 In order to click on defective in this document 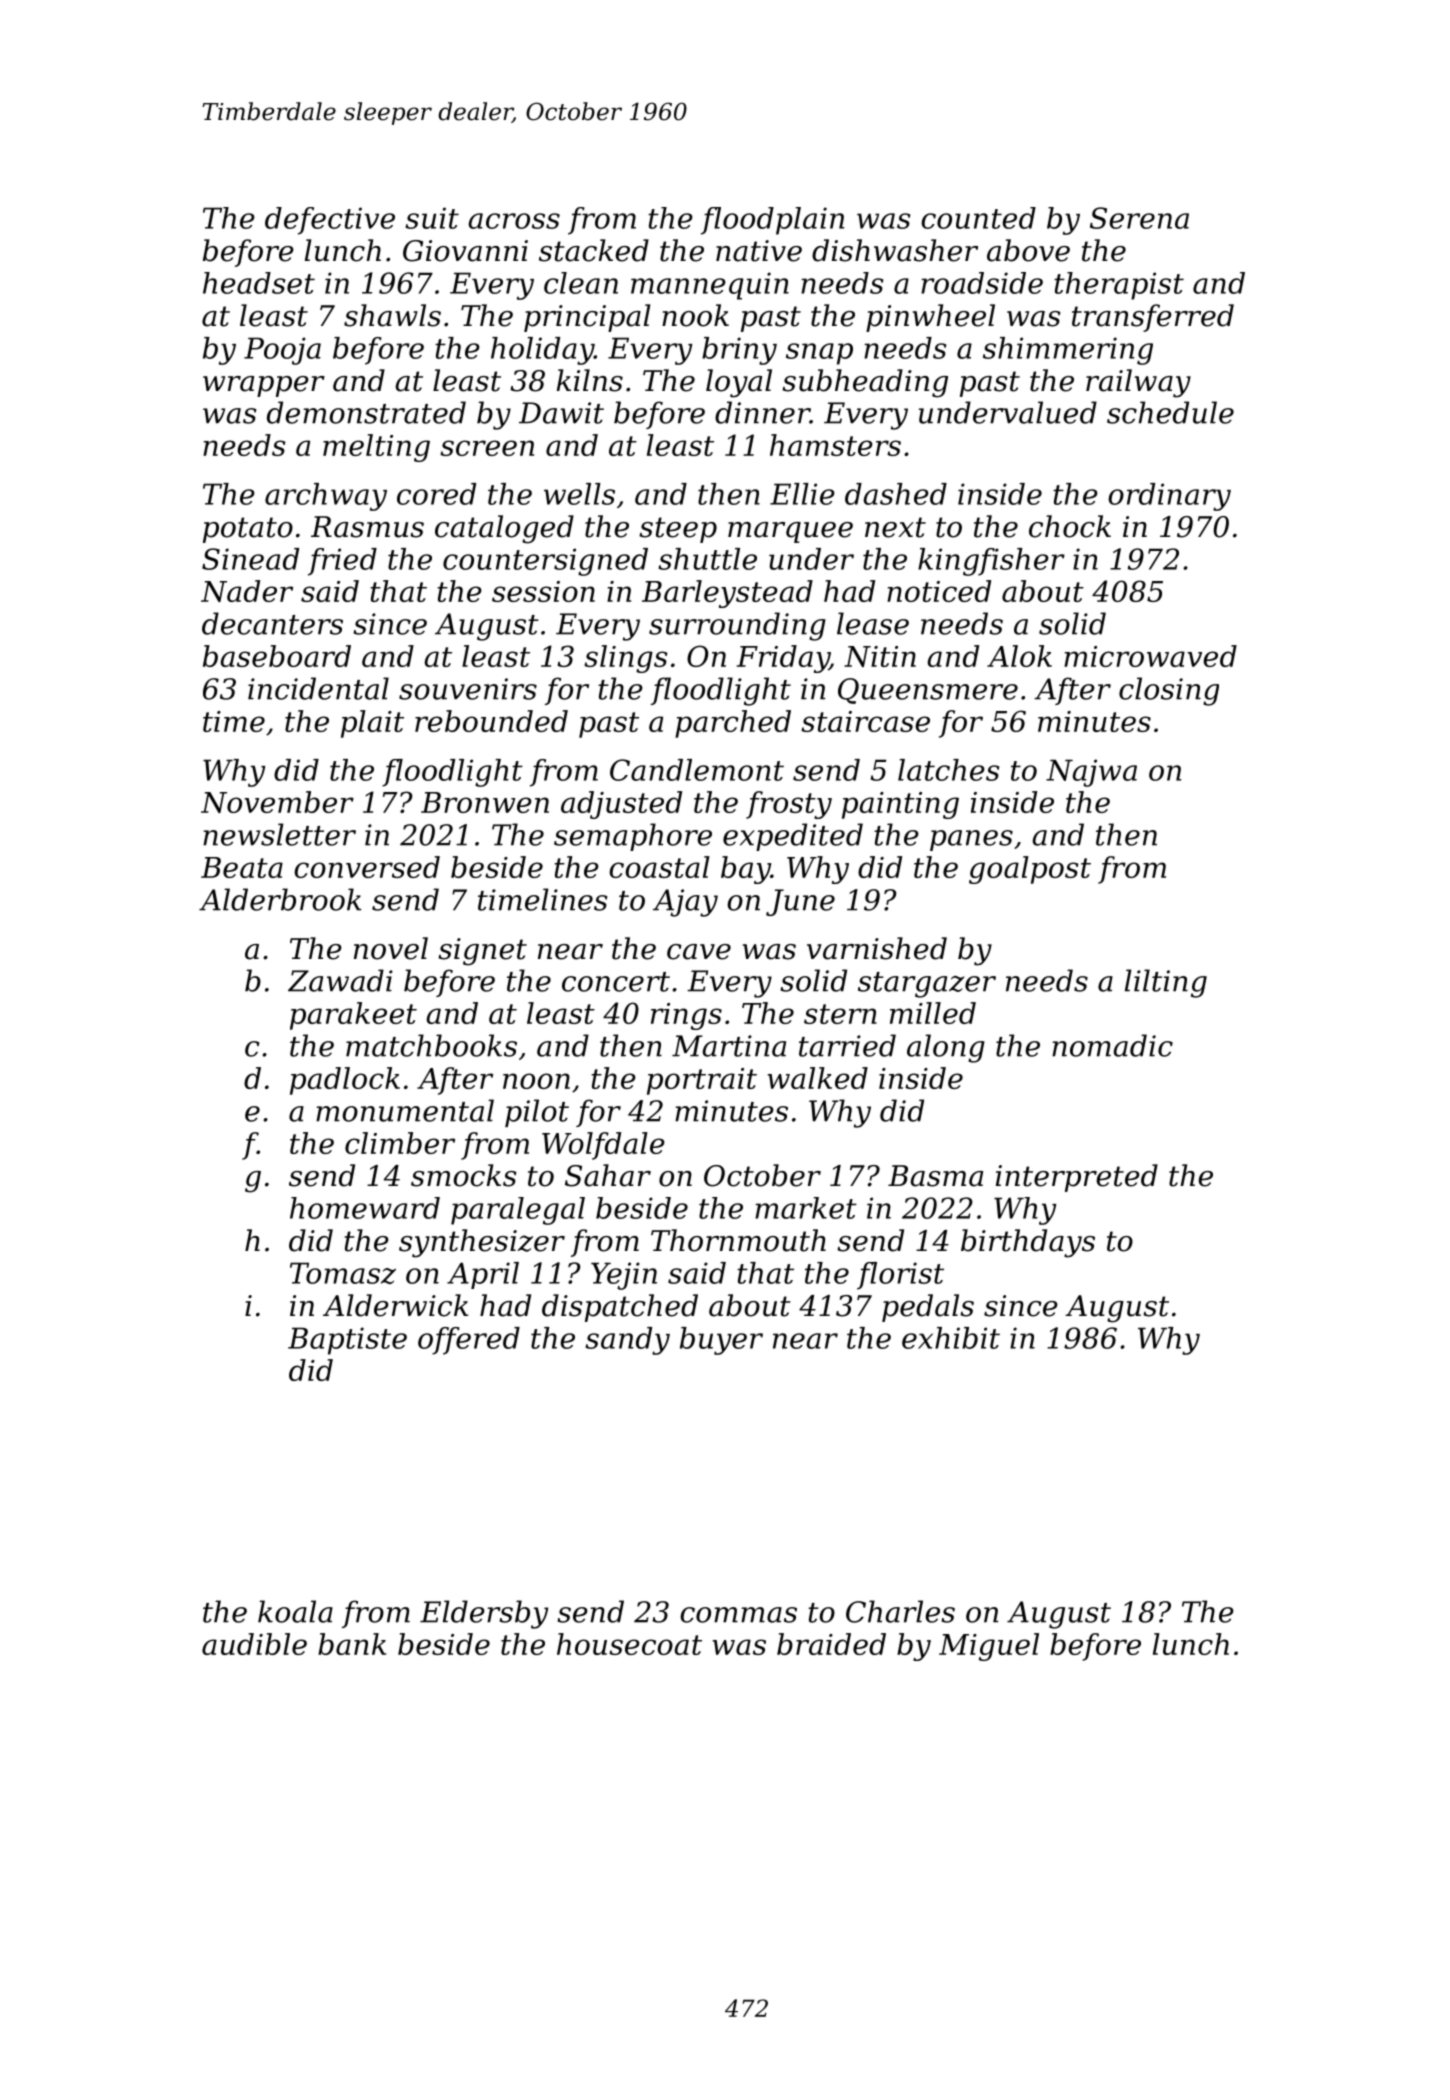, I will do `click(330, 221)`.
